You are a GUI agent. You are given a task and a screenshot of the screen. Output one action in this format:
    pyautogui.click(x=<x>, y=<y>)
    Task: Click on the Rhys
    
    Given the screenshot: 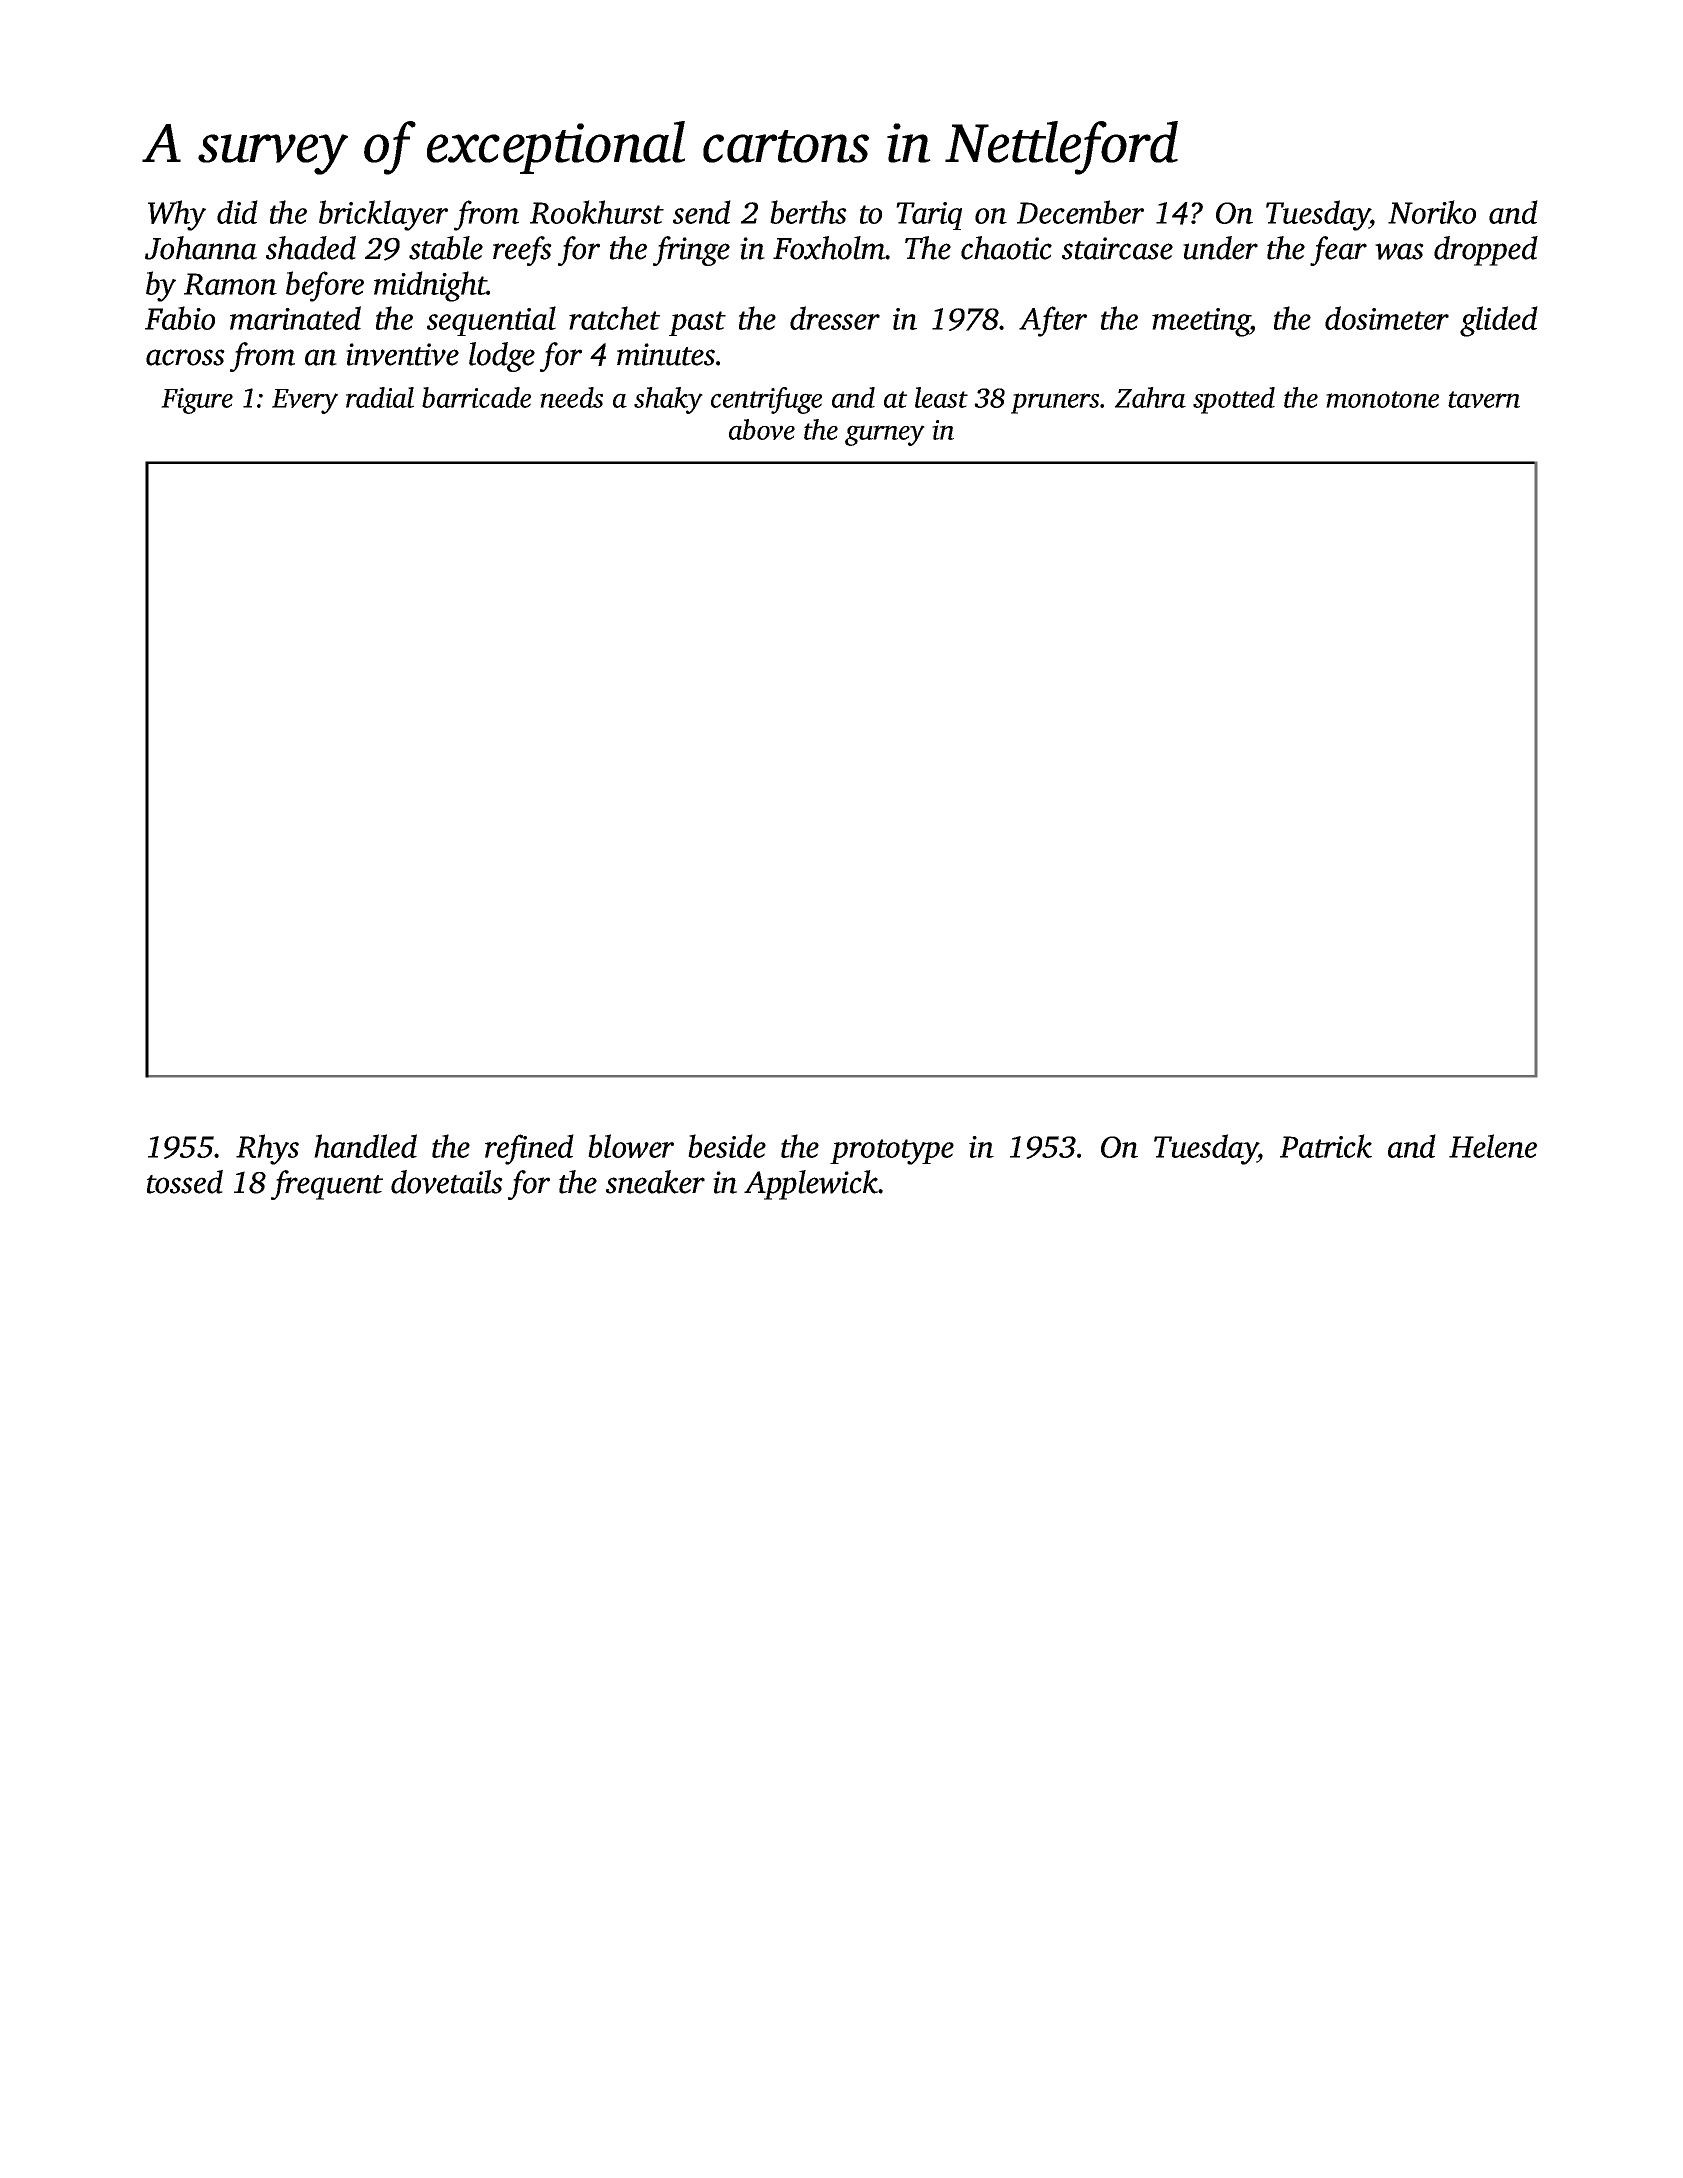 What is the action you would take?
    pyautogui.click(x=267, y=1149)
